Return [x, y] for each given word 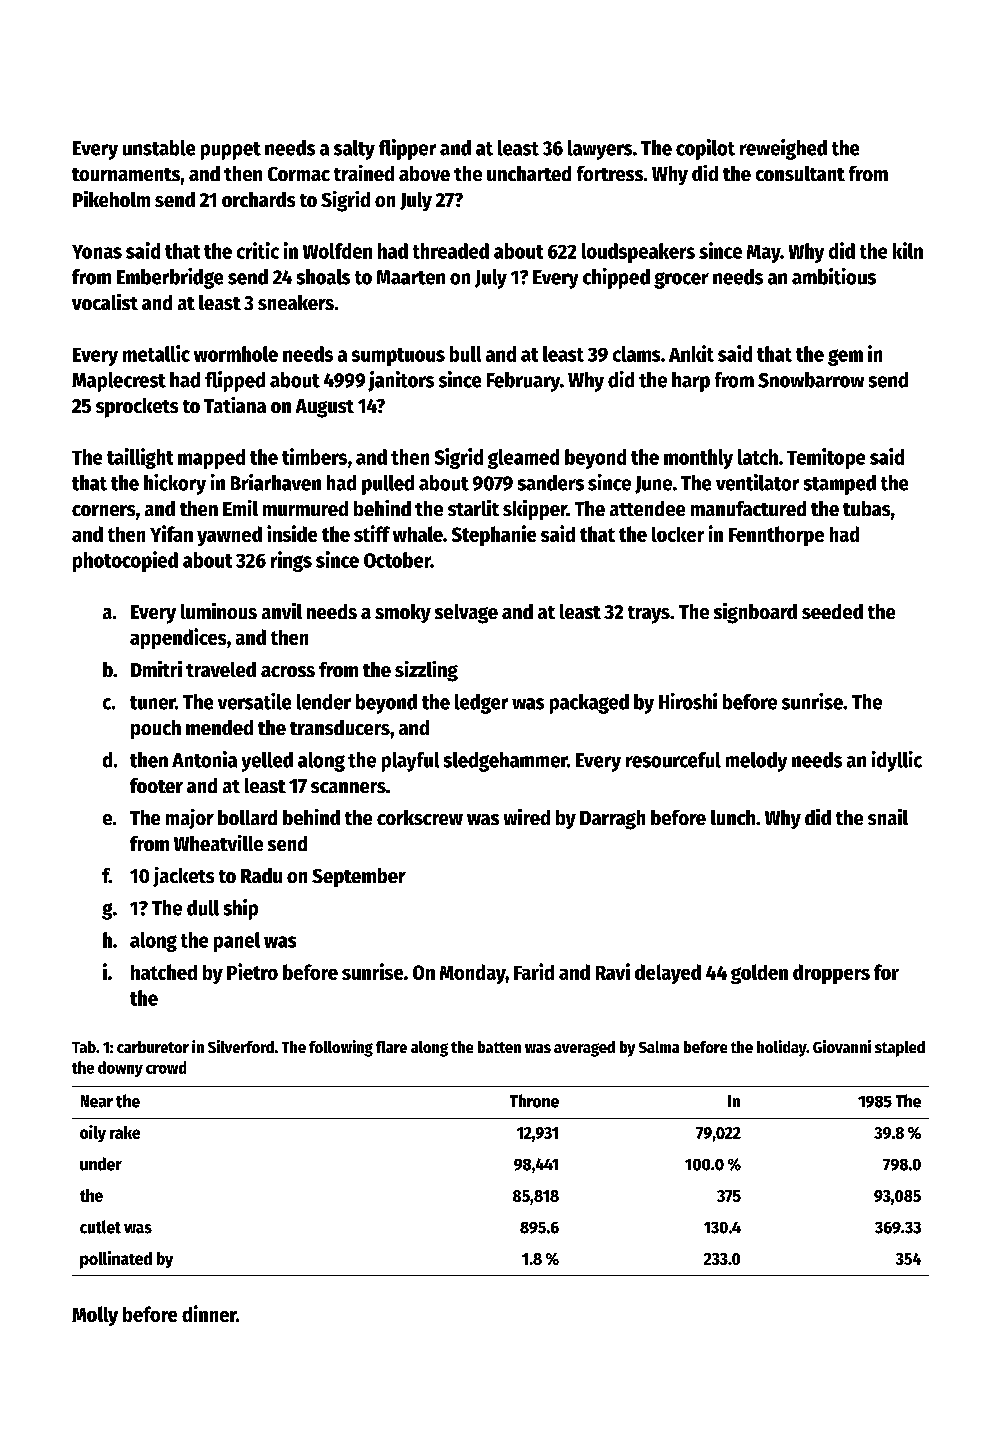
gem [845, 357]
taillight [140, 458]
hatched [164, 972]
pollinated [116, 1260]
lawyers [600, 150]
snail [888, 817]
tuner [152, 703]
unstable [159, 148]
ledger [481, 704]
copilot [705, 149]
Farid [534, 971]
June [653, 485]
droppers [831, 974]
